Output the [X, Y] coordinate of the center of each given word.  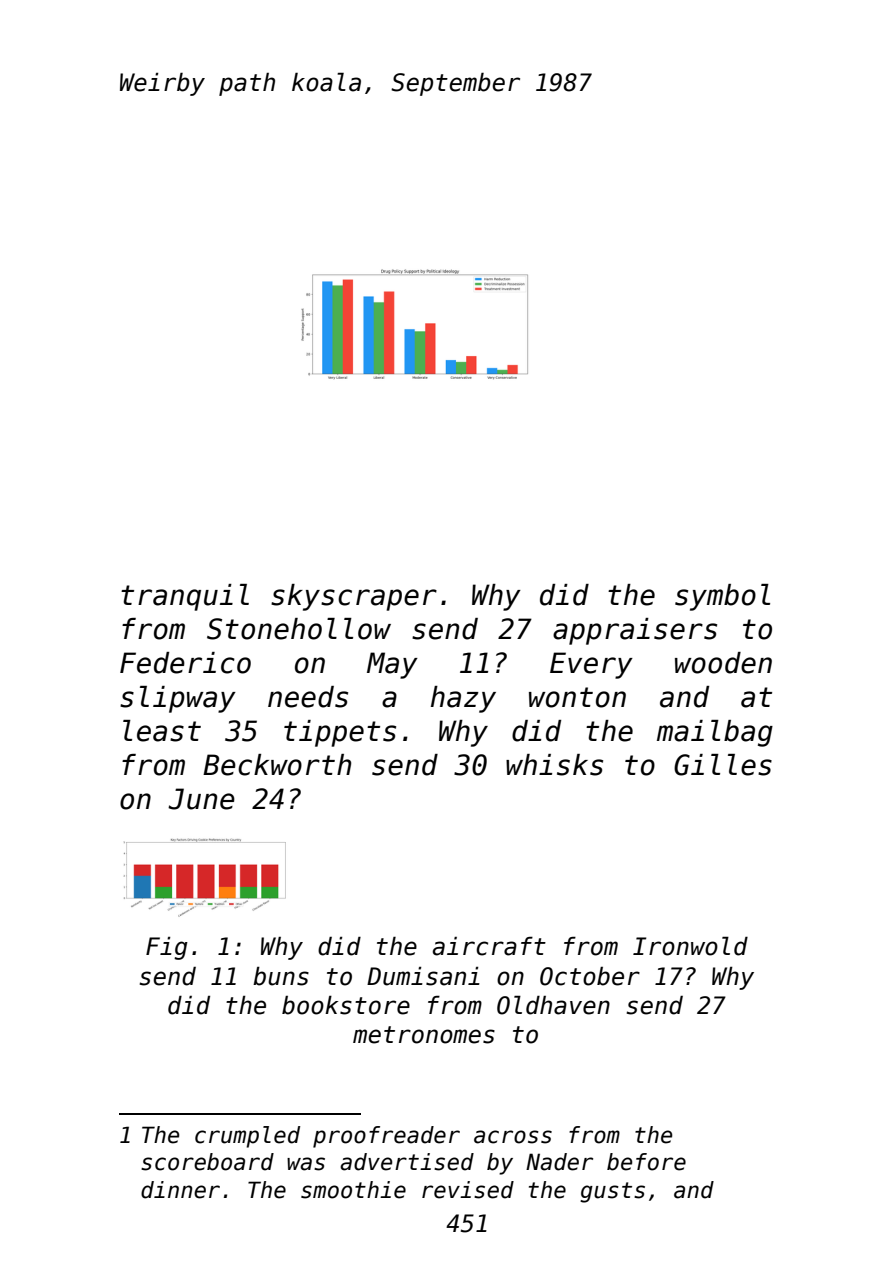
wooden [723, 663]
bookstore [346, 1005]
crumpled [247, 1137]
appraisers [635, 631]
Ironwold [690, 946]
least [162, 731]
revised [468, 1190]
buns [281, 976]
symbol [722, 597]
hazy [463, 699]
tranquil [185, 597]
